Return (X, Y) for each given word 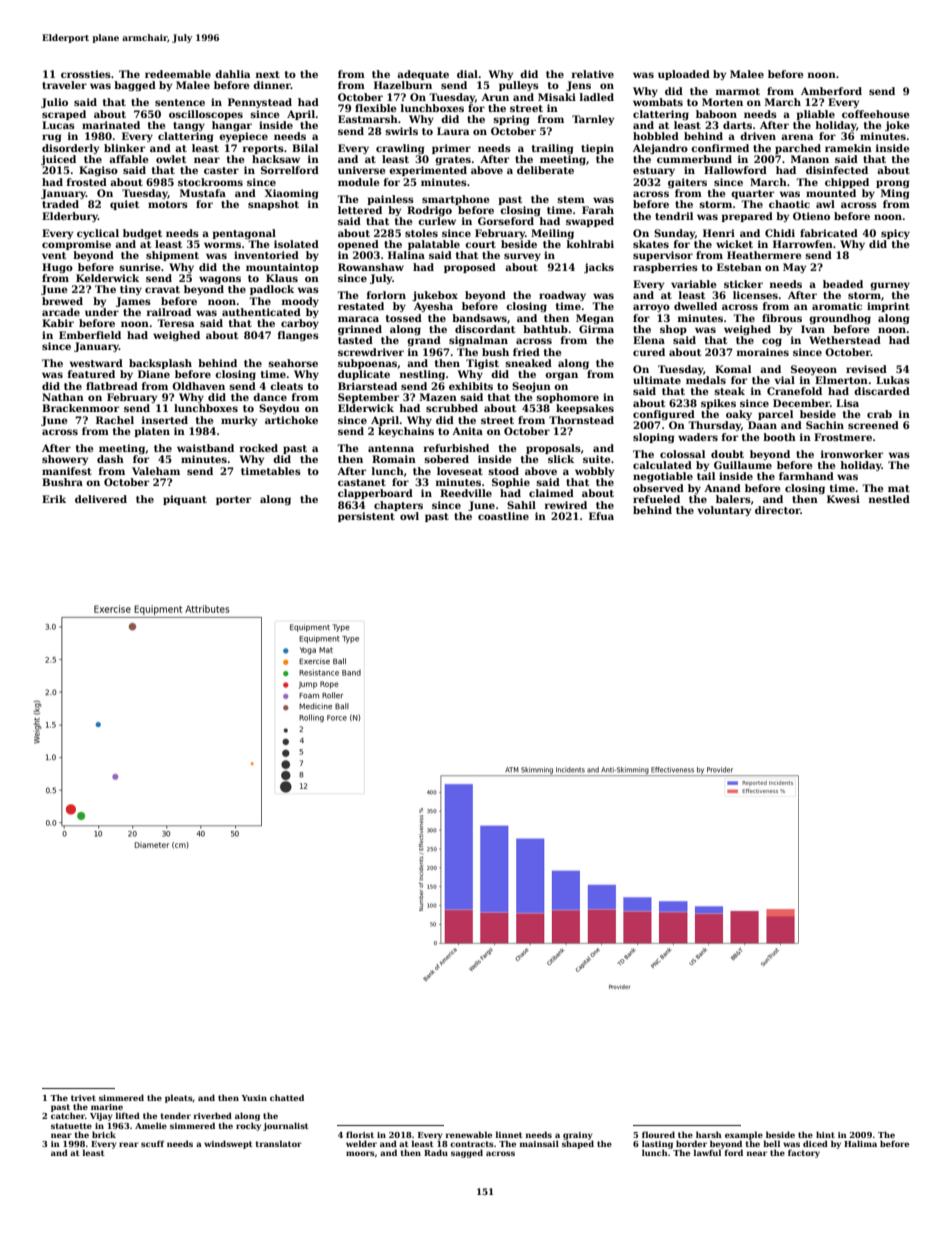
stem (571, 199)
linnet (509, 1134)
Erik (54, 499)
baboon (716, 114)
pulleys (519, 86)
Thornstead (581, 420)
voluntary (724, 511)
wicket (734, 244)
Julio (54, 103)
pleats (178, 1098)
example (744, 1135)
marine (107, 1107)
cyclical (98, 234)
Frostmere (843, 437)
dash (110, 459)
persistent (366, 517)
